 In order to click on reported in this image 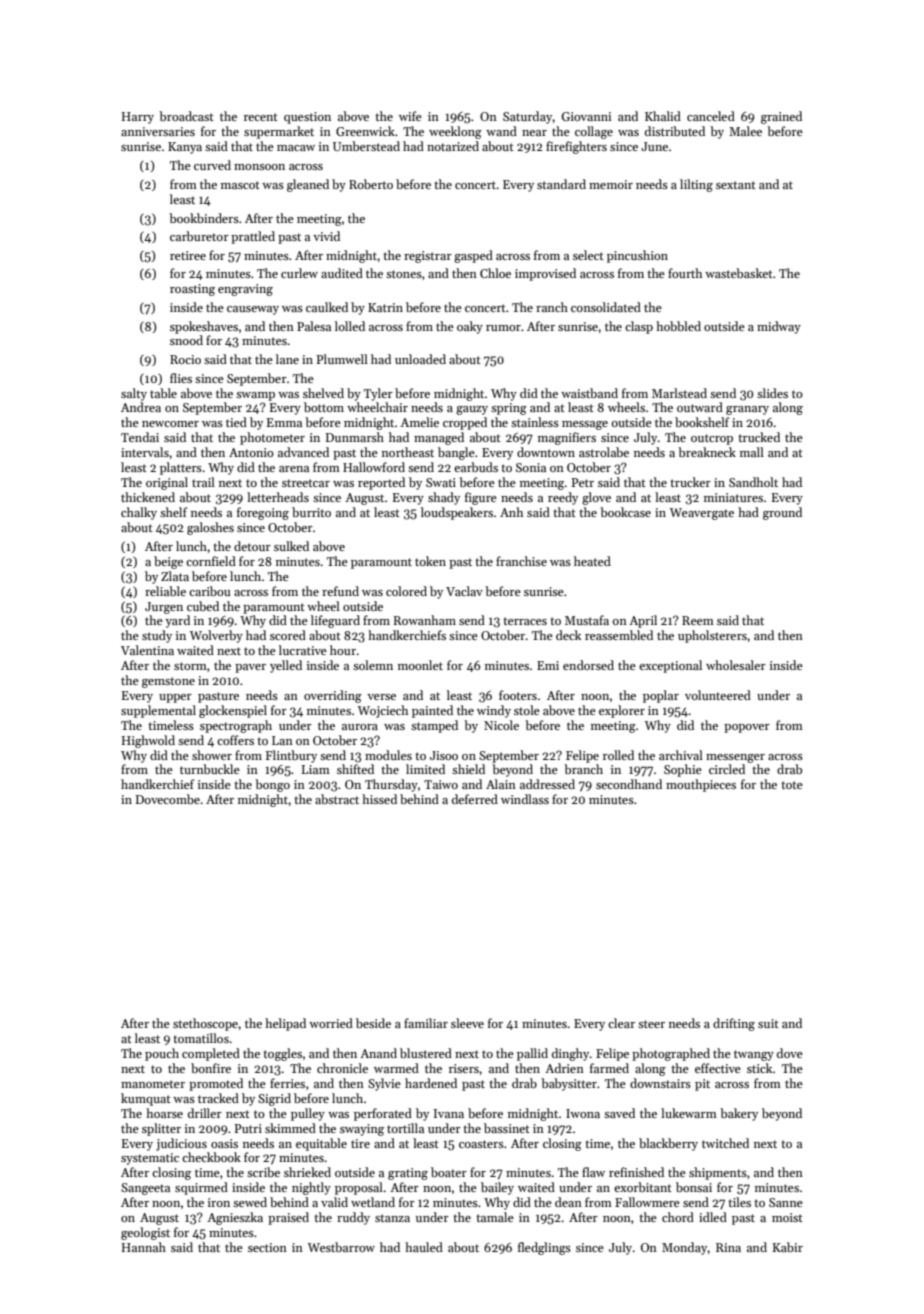, I will do `click(381, 483)`.
